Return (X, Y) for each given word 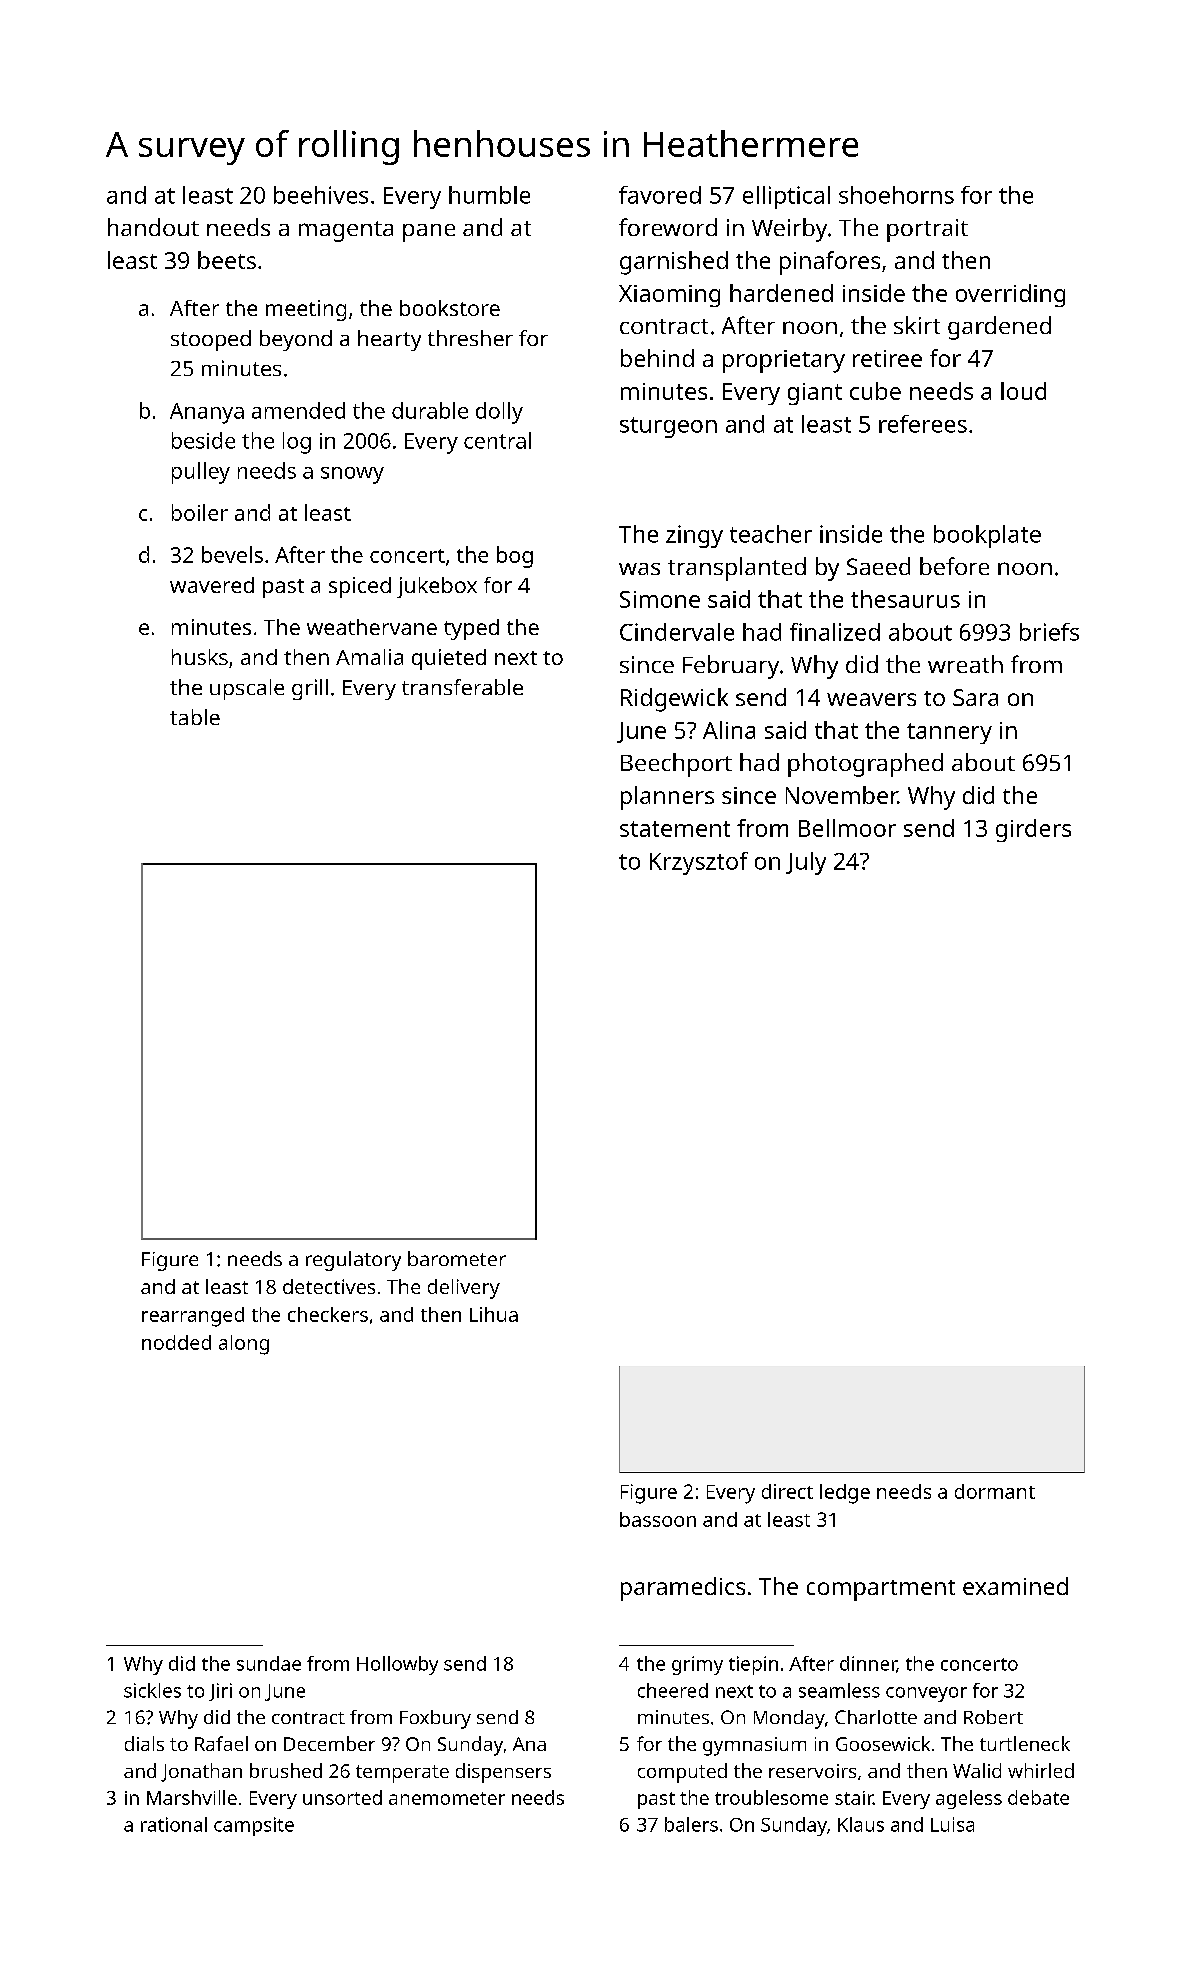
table (195, 717)
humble (489, 195)
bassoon (658, 1519)
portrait (927, 230)
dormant (995, 1491)
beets (227, 260)
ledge (845, 1494)
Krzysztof (699, 863)
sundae (269, 1663)
